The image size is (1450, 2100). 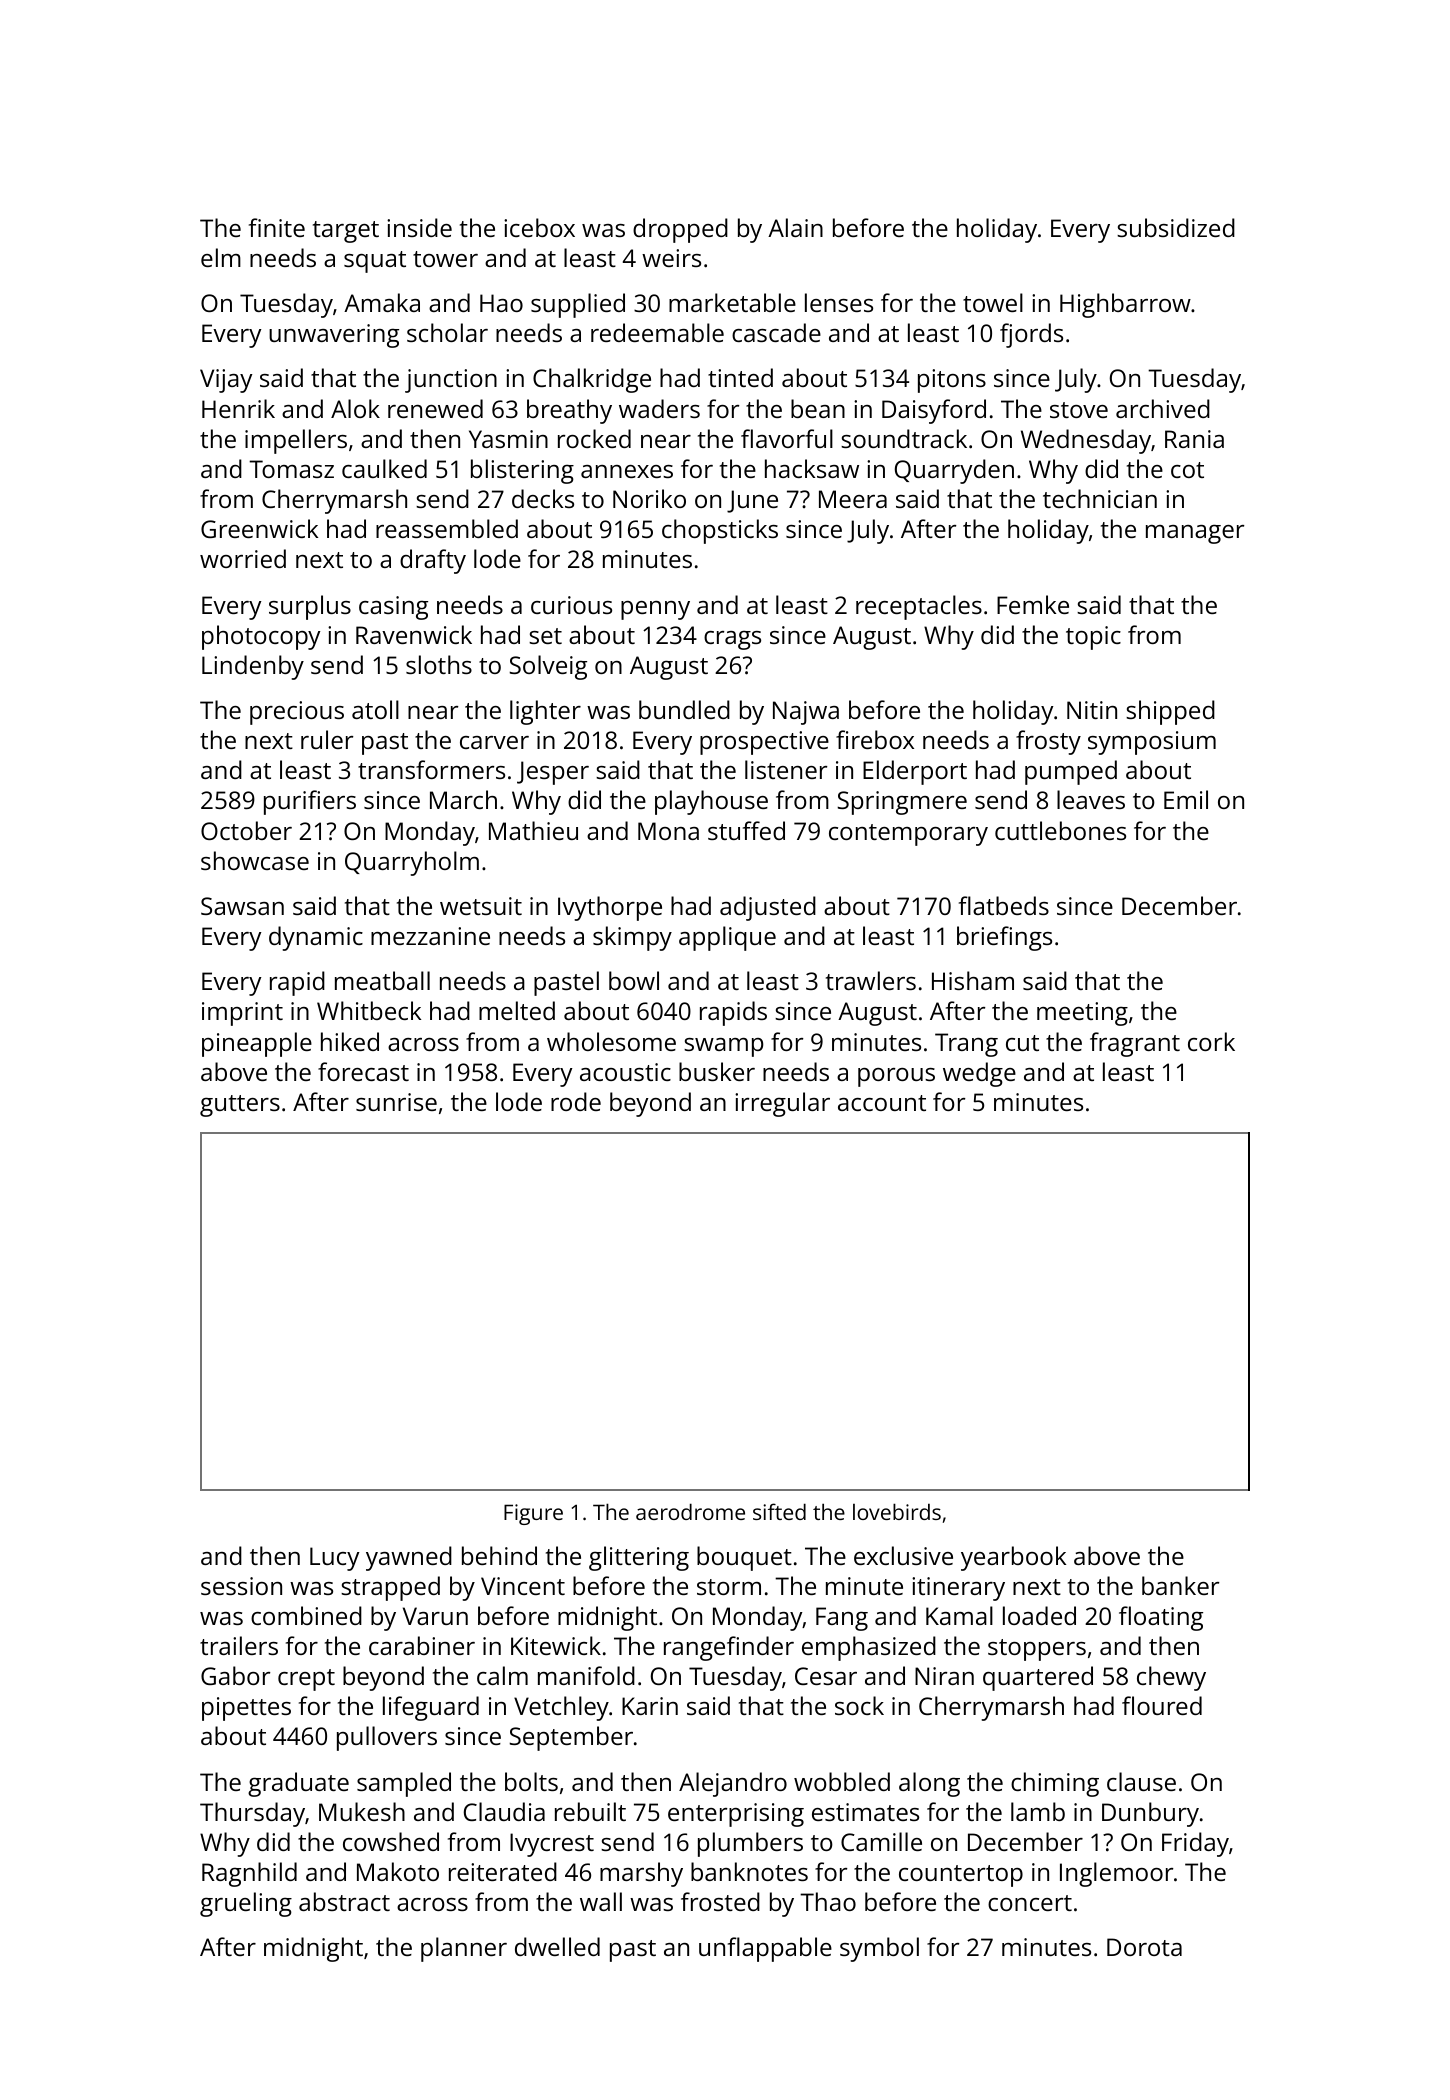 I want to click on trawlers, so click(x=871, y=980).
